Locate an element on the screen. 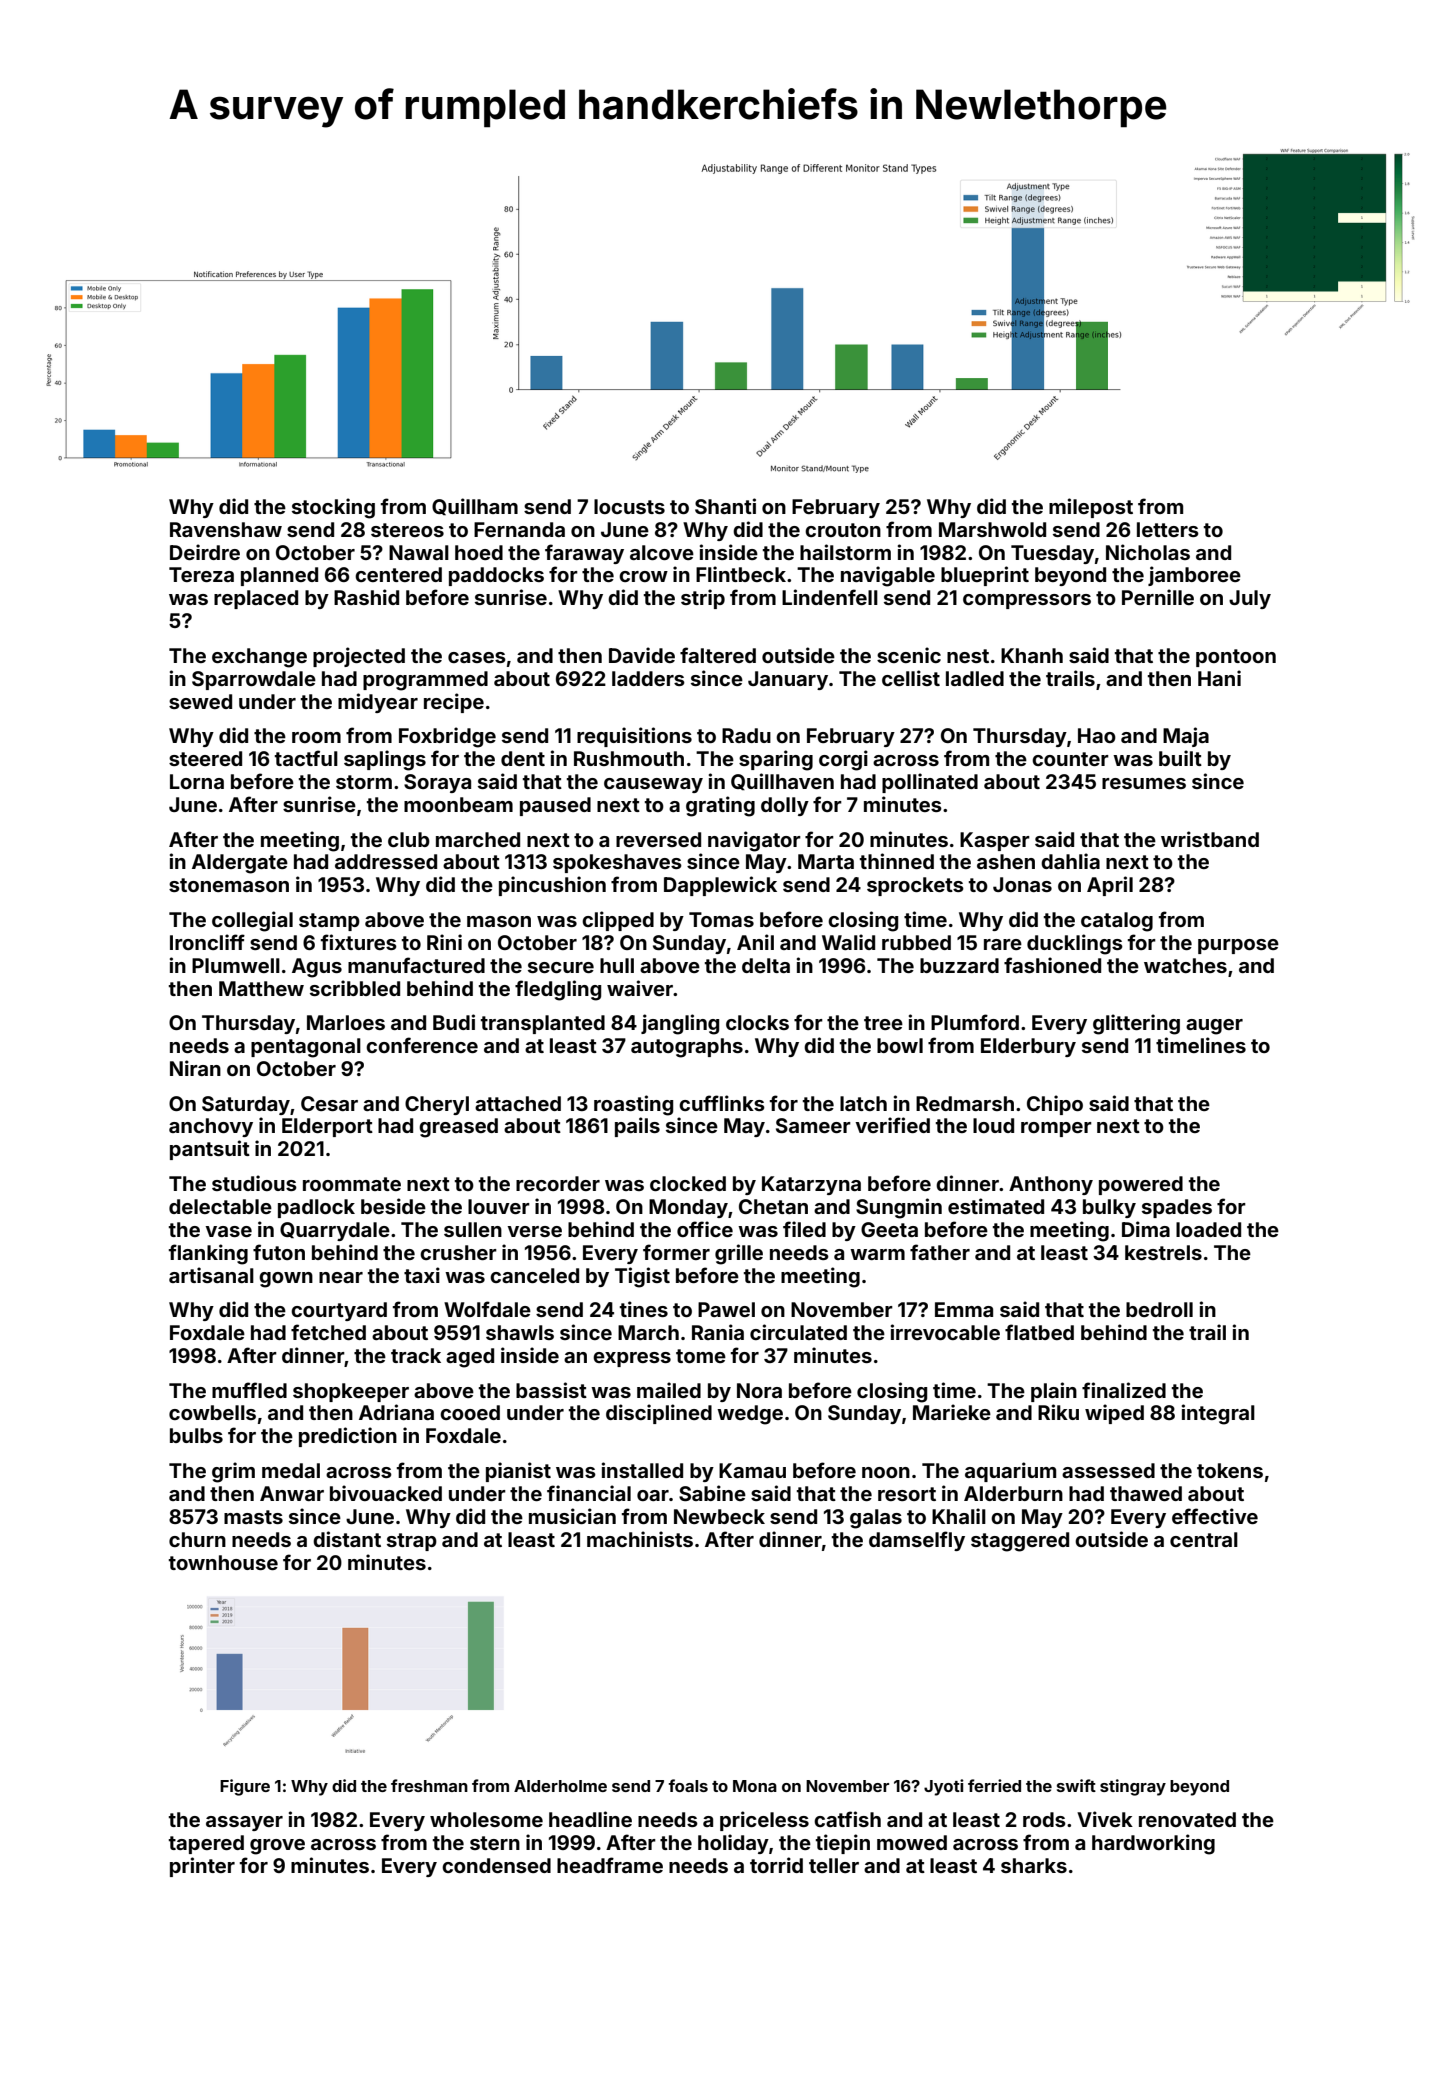 The height and width of the screenshot is (2100, 1450). noon is located at coordinates (886, 1472).
